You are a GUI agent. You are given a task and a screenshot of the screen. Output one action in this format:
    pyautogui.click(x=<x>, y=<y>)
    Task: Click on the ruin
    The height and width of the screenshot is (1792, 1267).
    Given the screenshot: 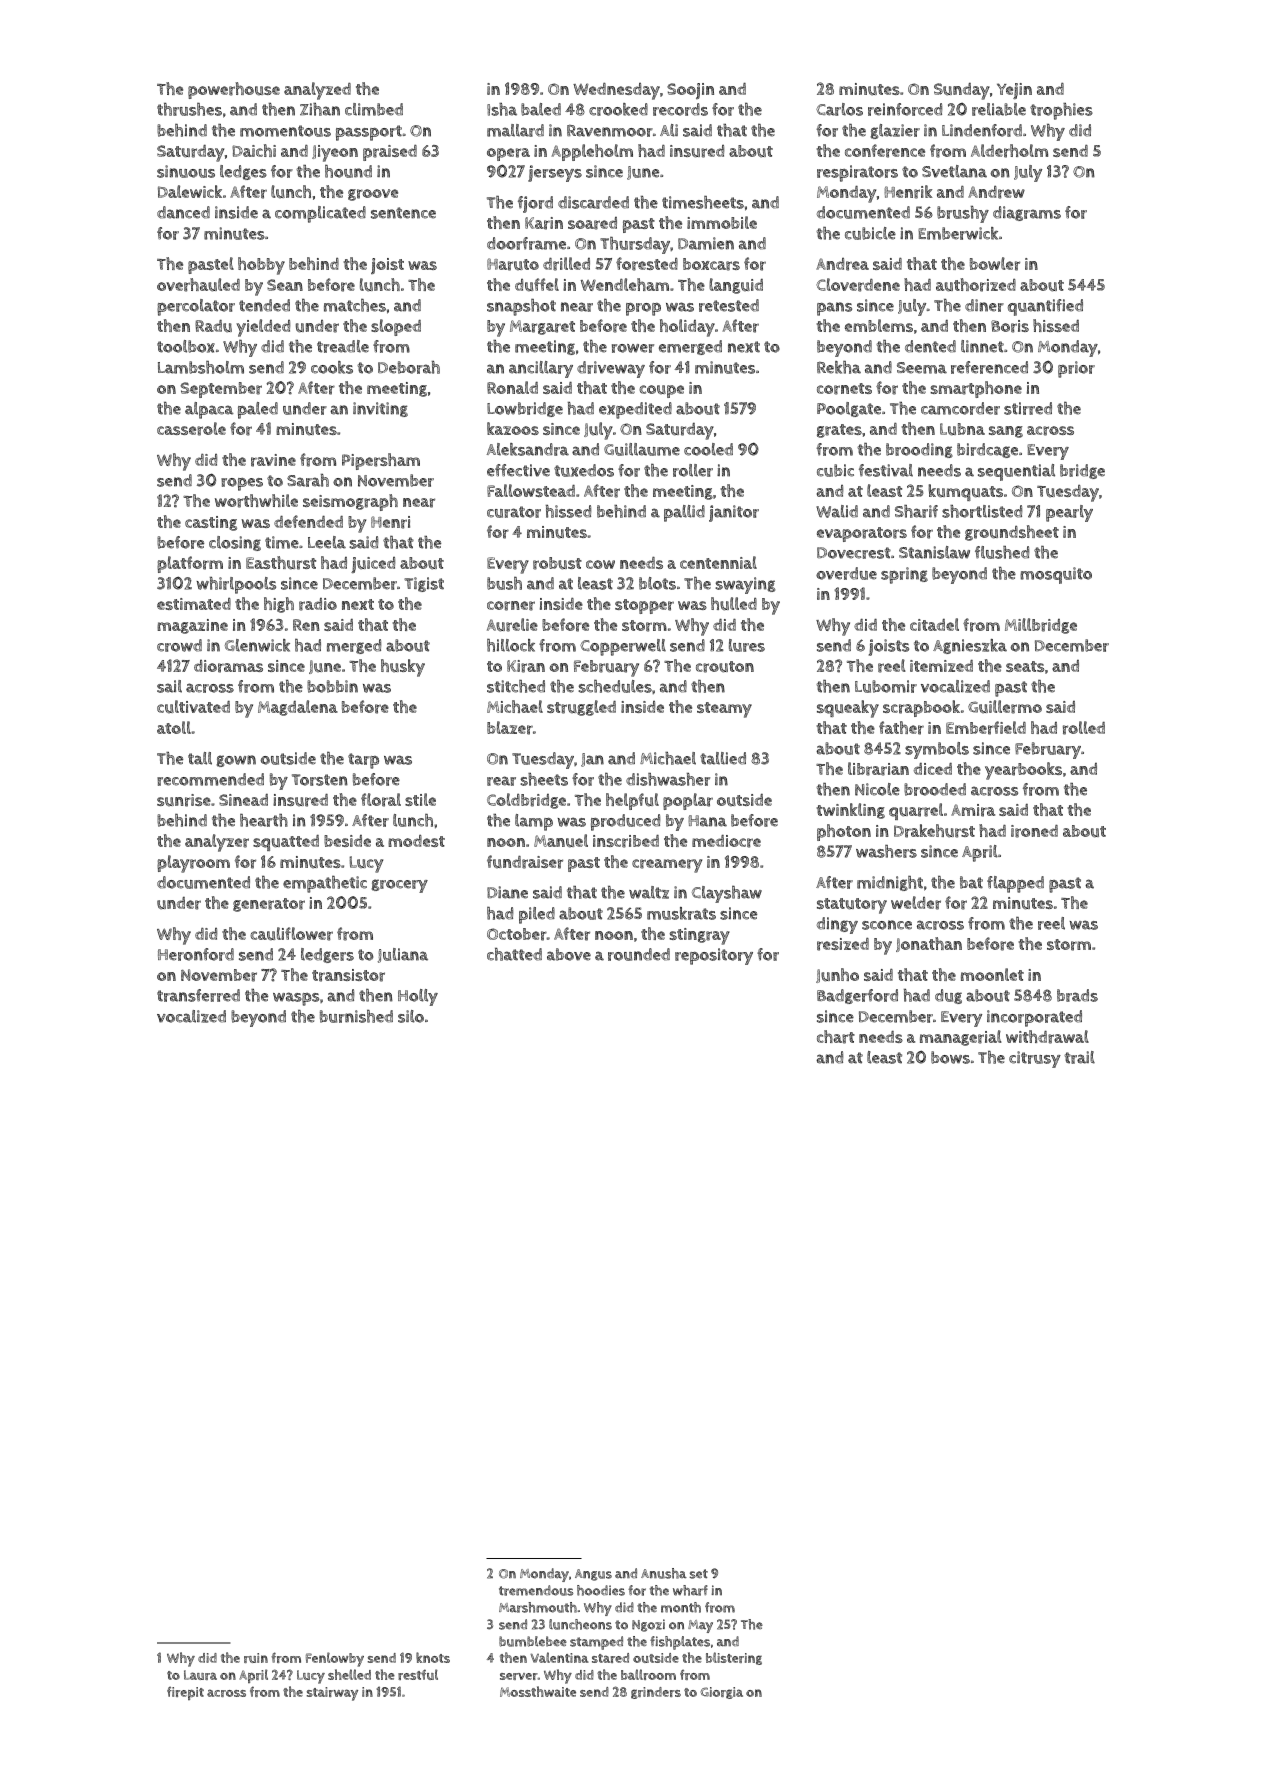 What is the action you would take?
    pyautogui.click(x=256, y=1658)
